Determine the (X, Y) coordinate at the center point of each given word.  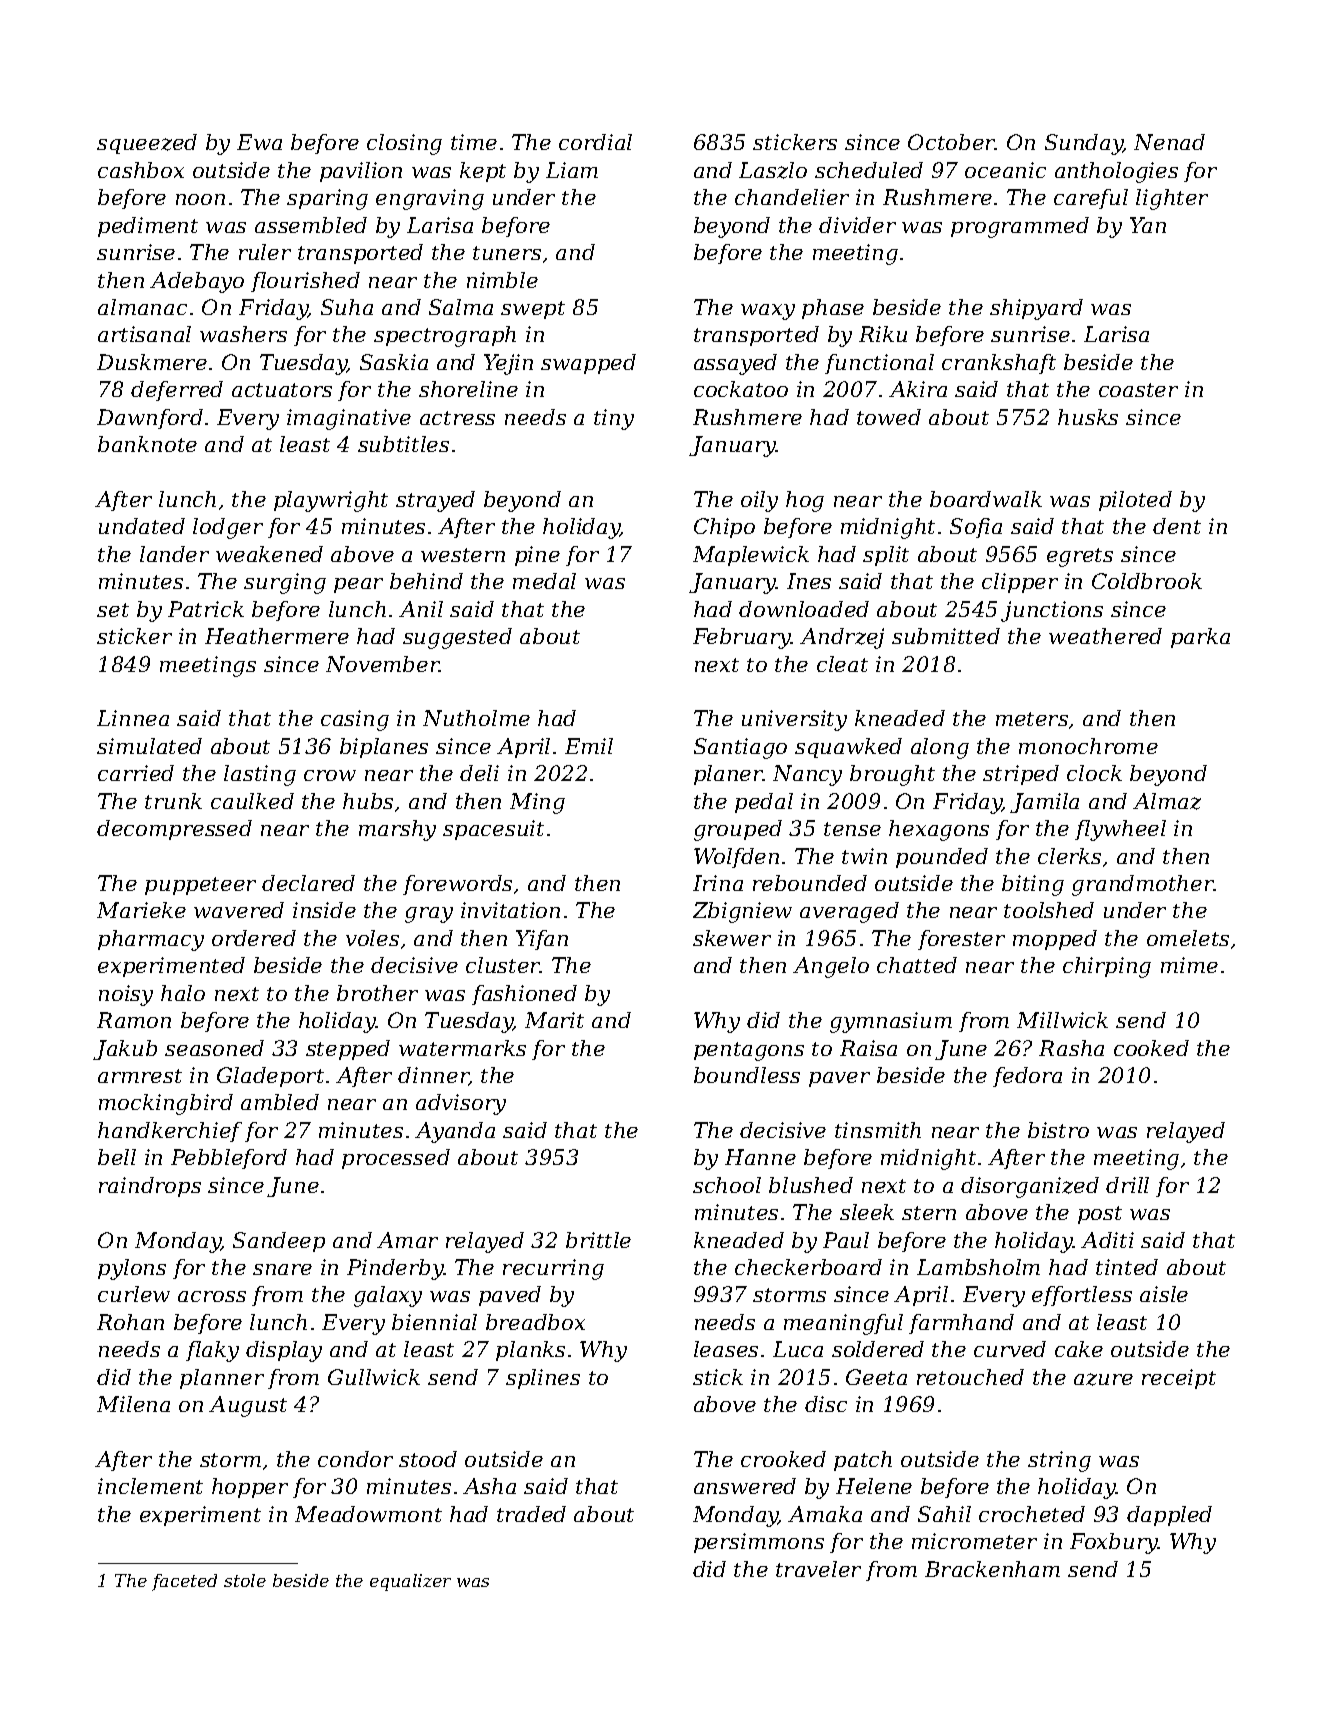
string (1059, 1461)
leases (726, 1349)
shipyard (1036, 309)
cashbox (141, 170)
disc (826, 1404)
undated (142, 526)
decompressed (174, 830)
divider (857, 225)
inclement (150, 1486)
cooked (1151, 1048)
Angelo (831, 967)
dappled (1169, 1516)
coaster (1138, 390)
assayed (735, 364)
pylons (132, 1269)
